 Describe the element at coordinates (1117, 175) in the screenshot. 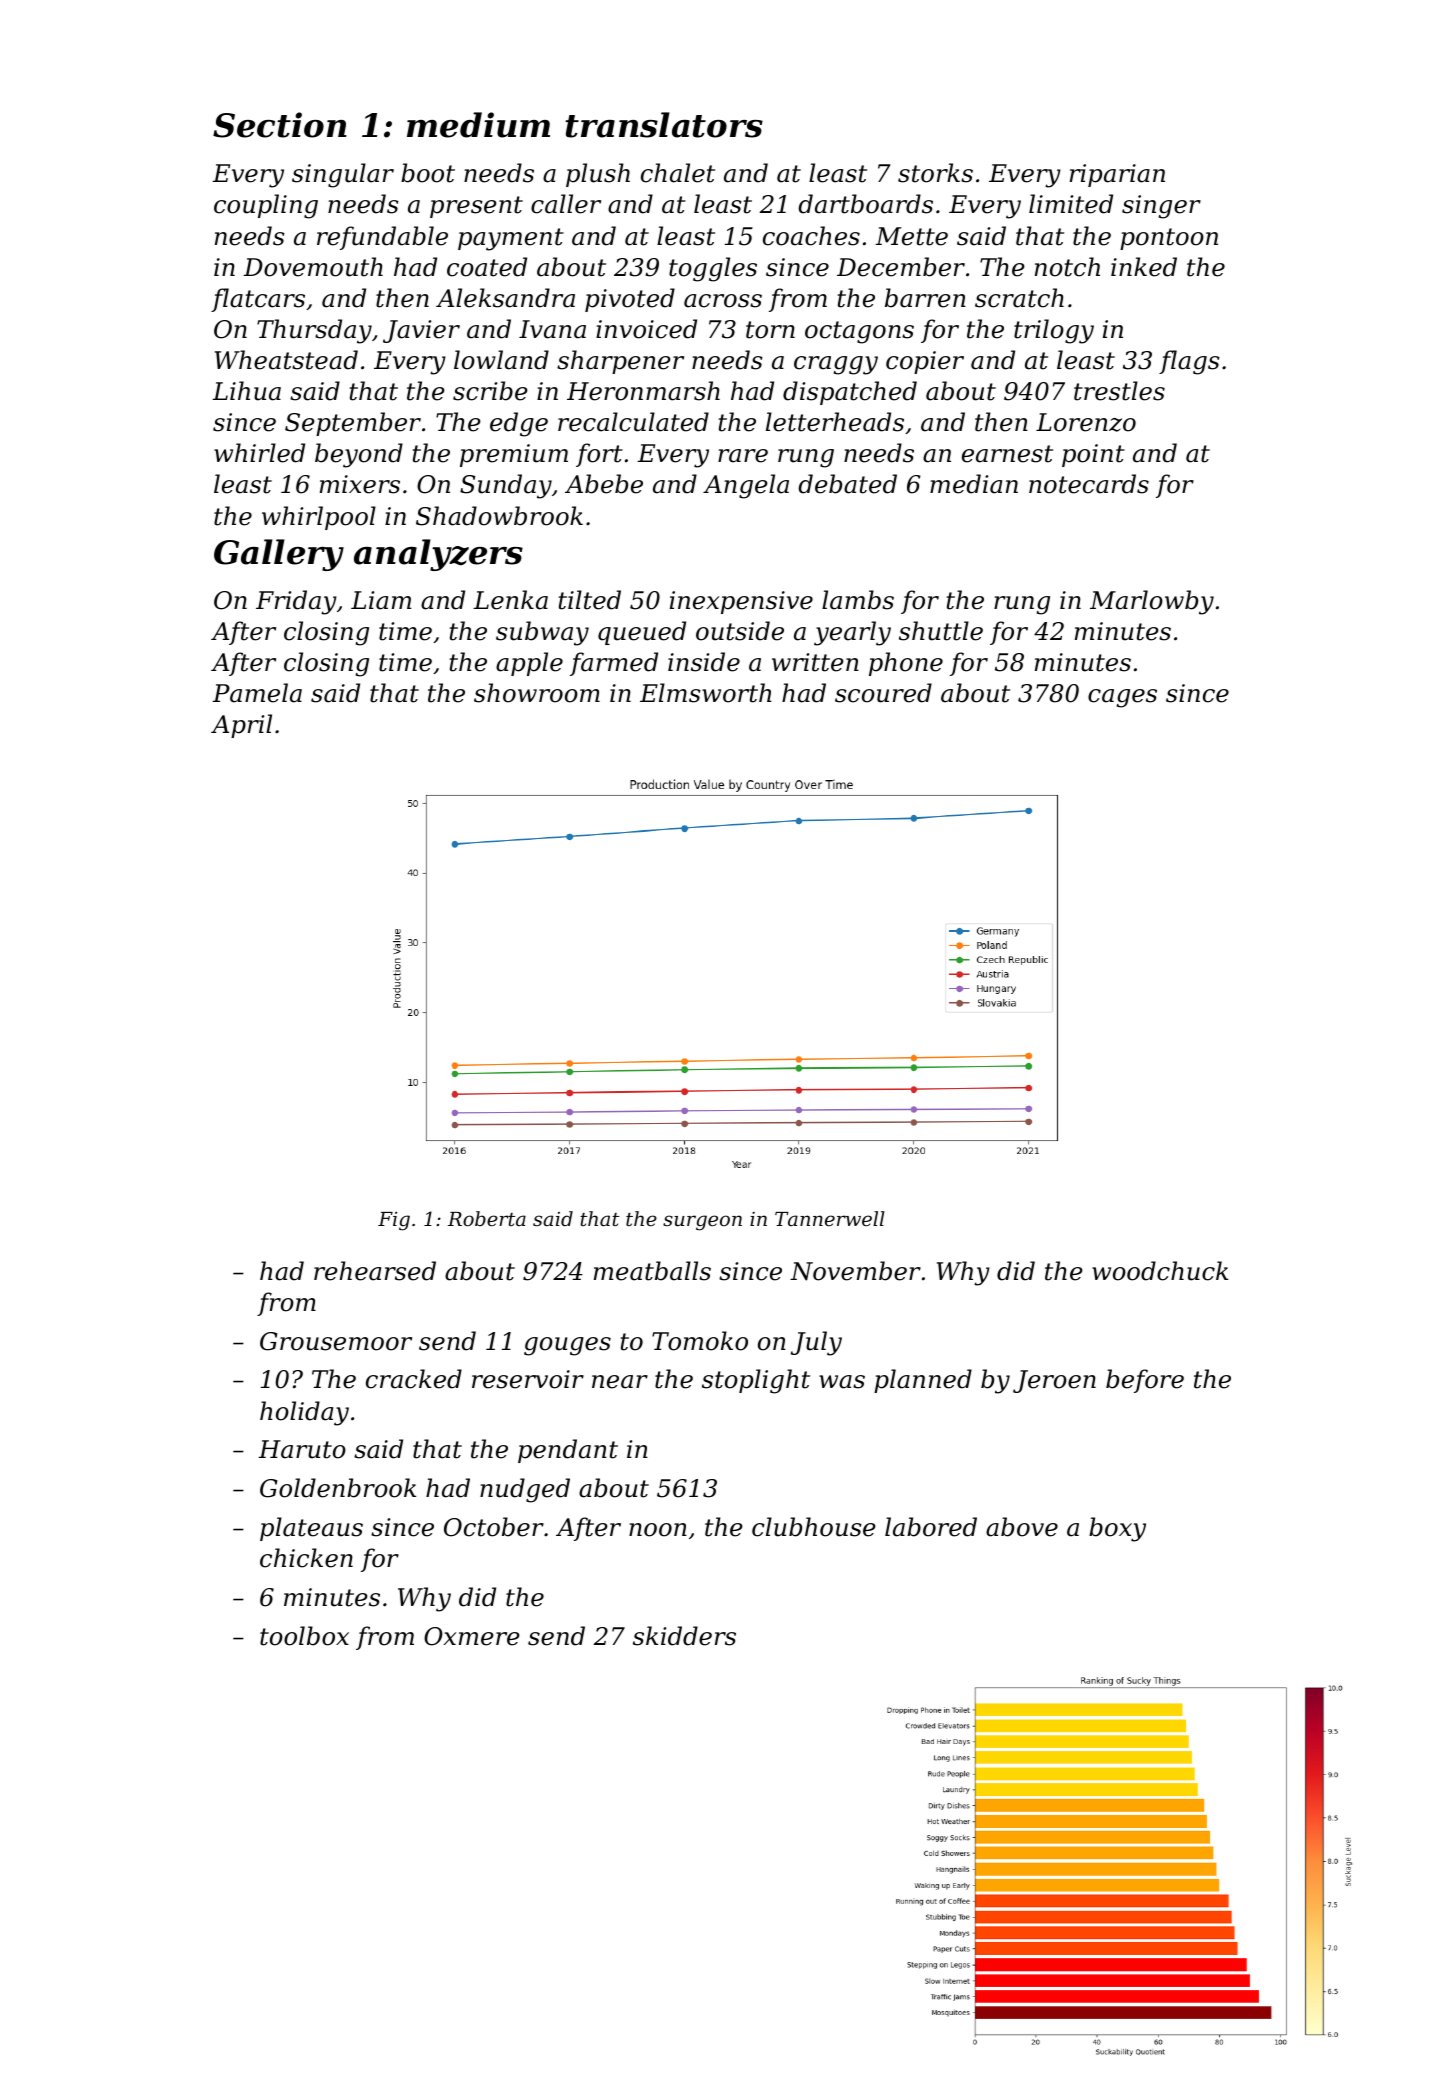

I see `riparian` at that location.
